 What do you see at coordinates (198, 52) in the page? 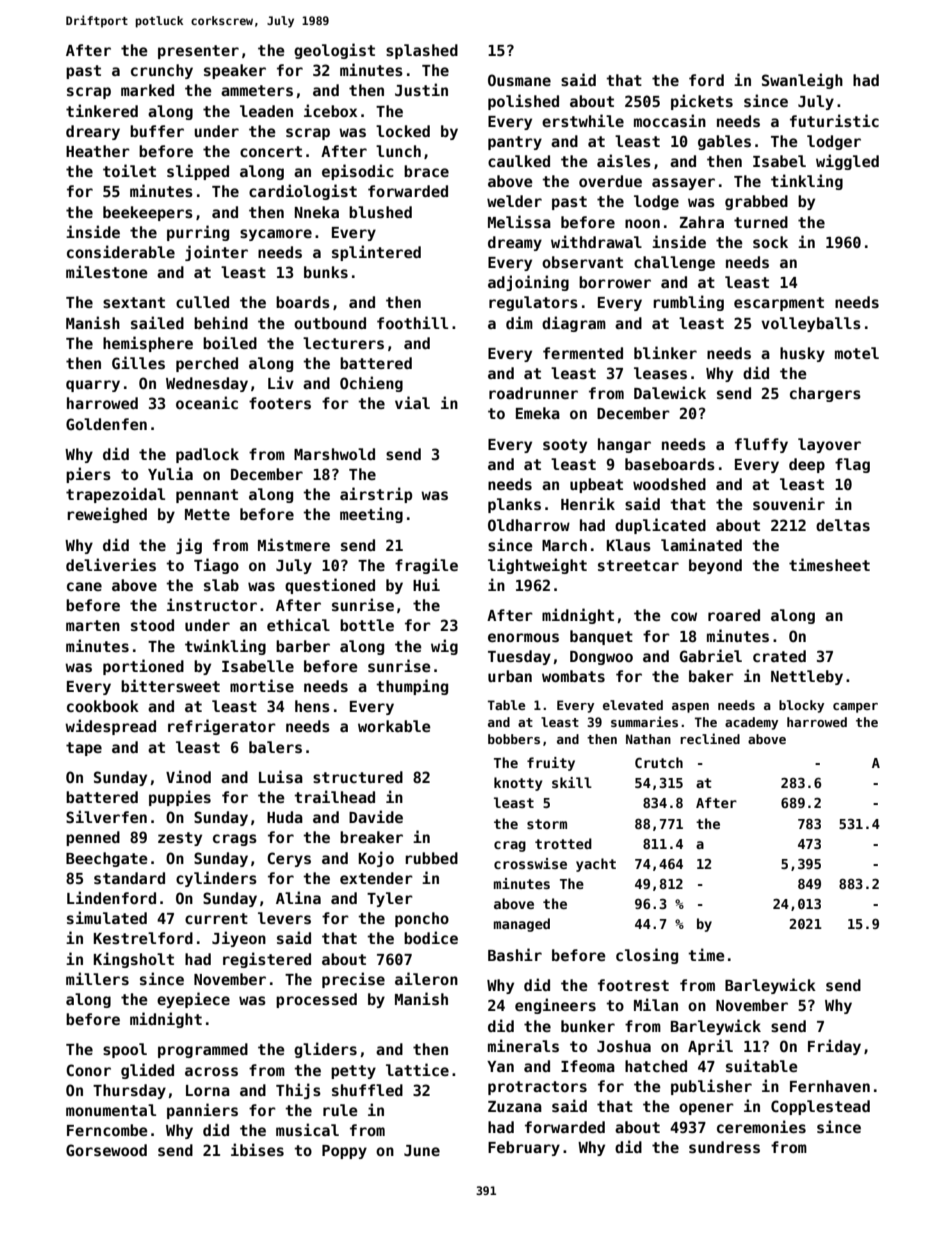
I see `presenter` at bounding box center [198, 52].
